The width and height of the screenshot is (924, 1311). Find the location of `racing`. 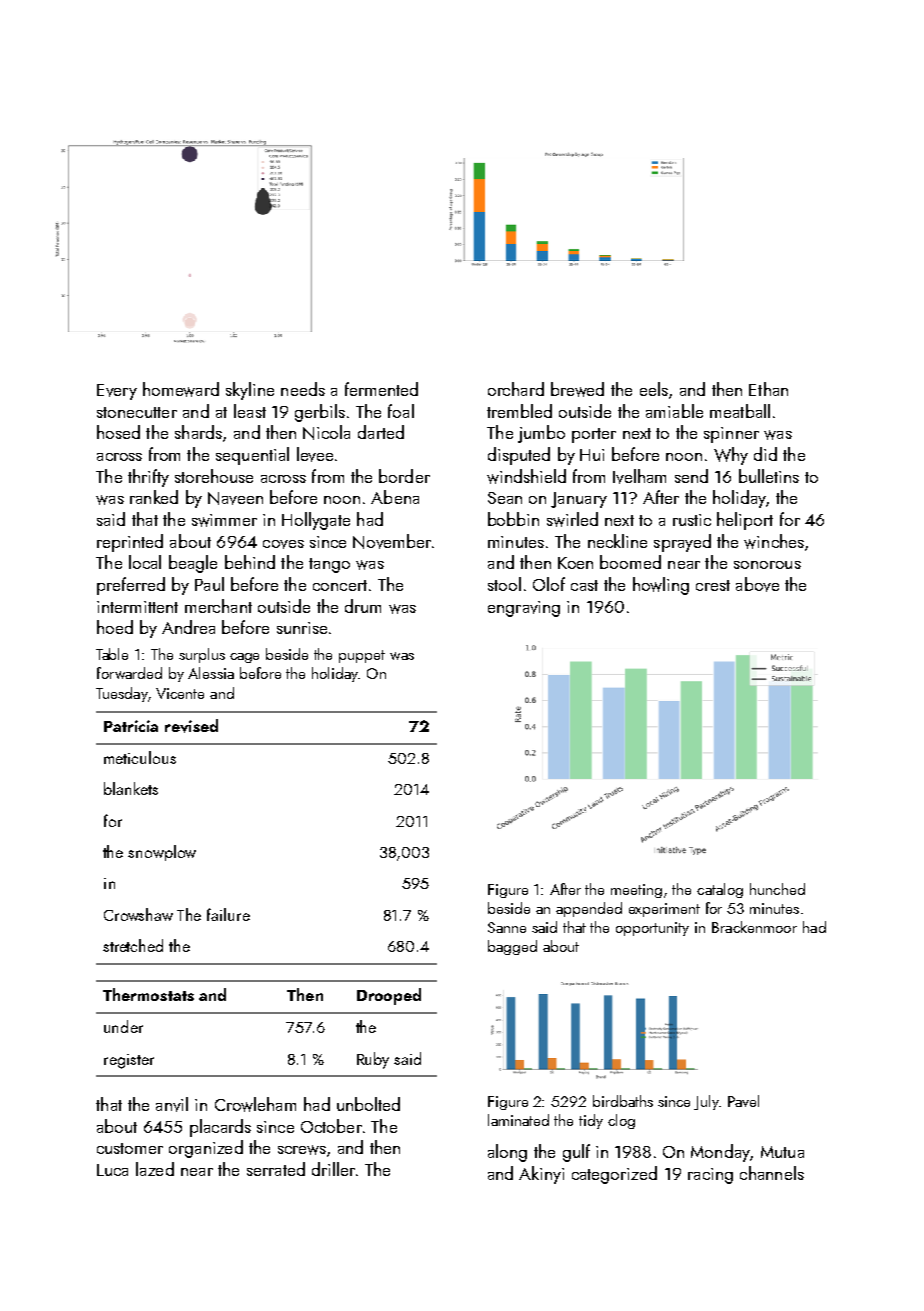

racing is located at coordinates (710, 1176).
